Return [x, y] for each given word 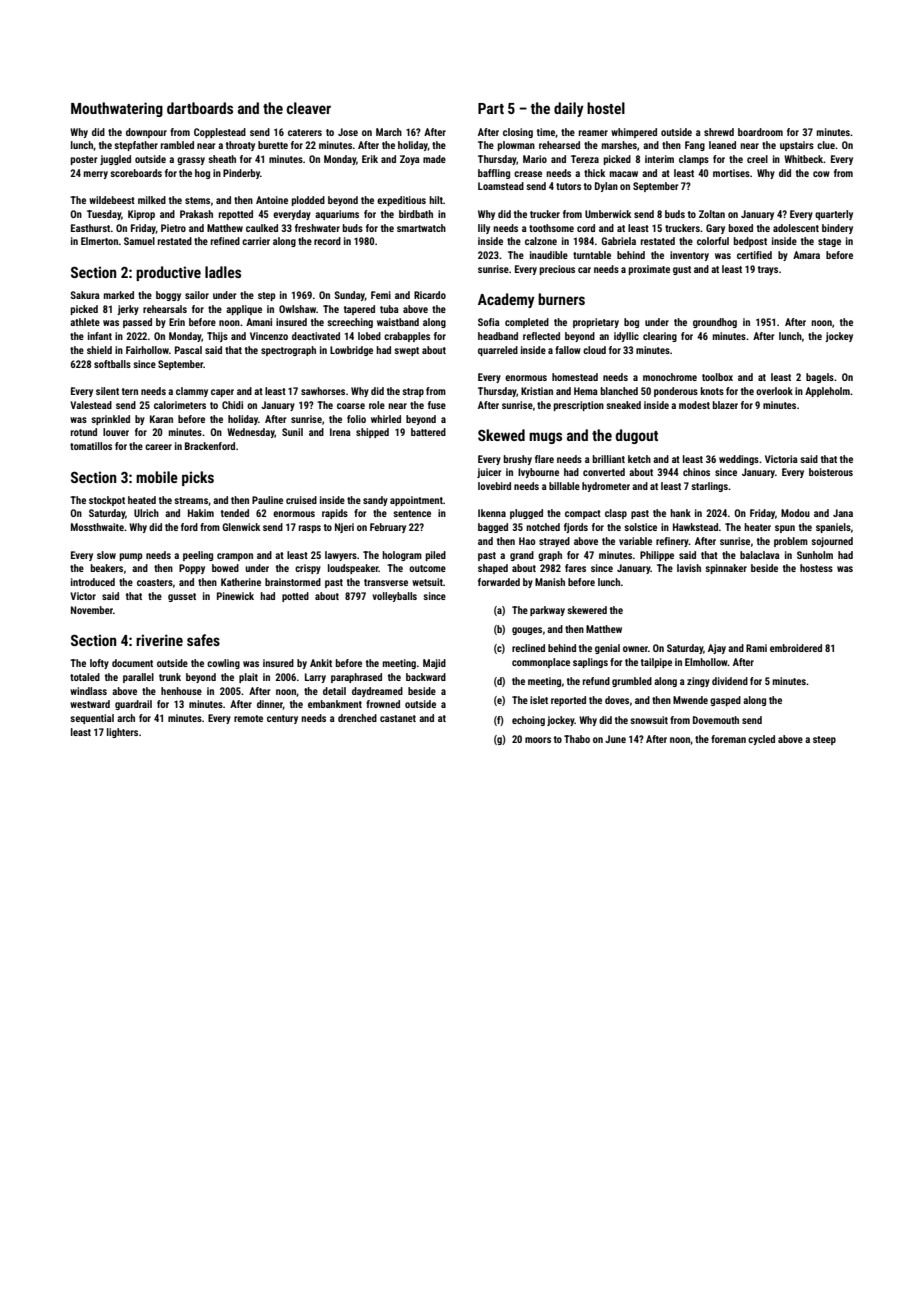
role [377, 405]
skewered [587, 610]
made [434, 159]
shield [99, 350]
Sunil [292, 432]
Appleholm [827, 392]
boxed [741, 228]
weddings [739, 460]
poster [84, 160]
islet [539, 700]
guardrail [133, 705]
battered [428, 432]
